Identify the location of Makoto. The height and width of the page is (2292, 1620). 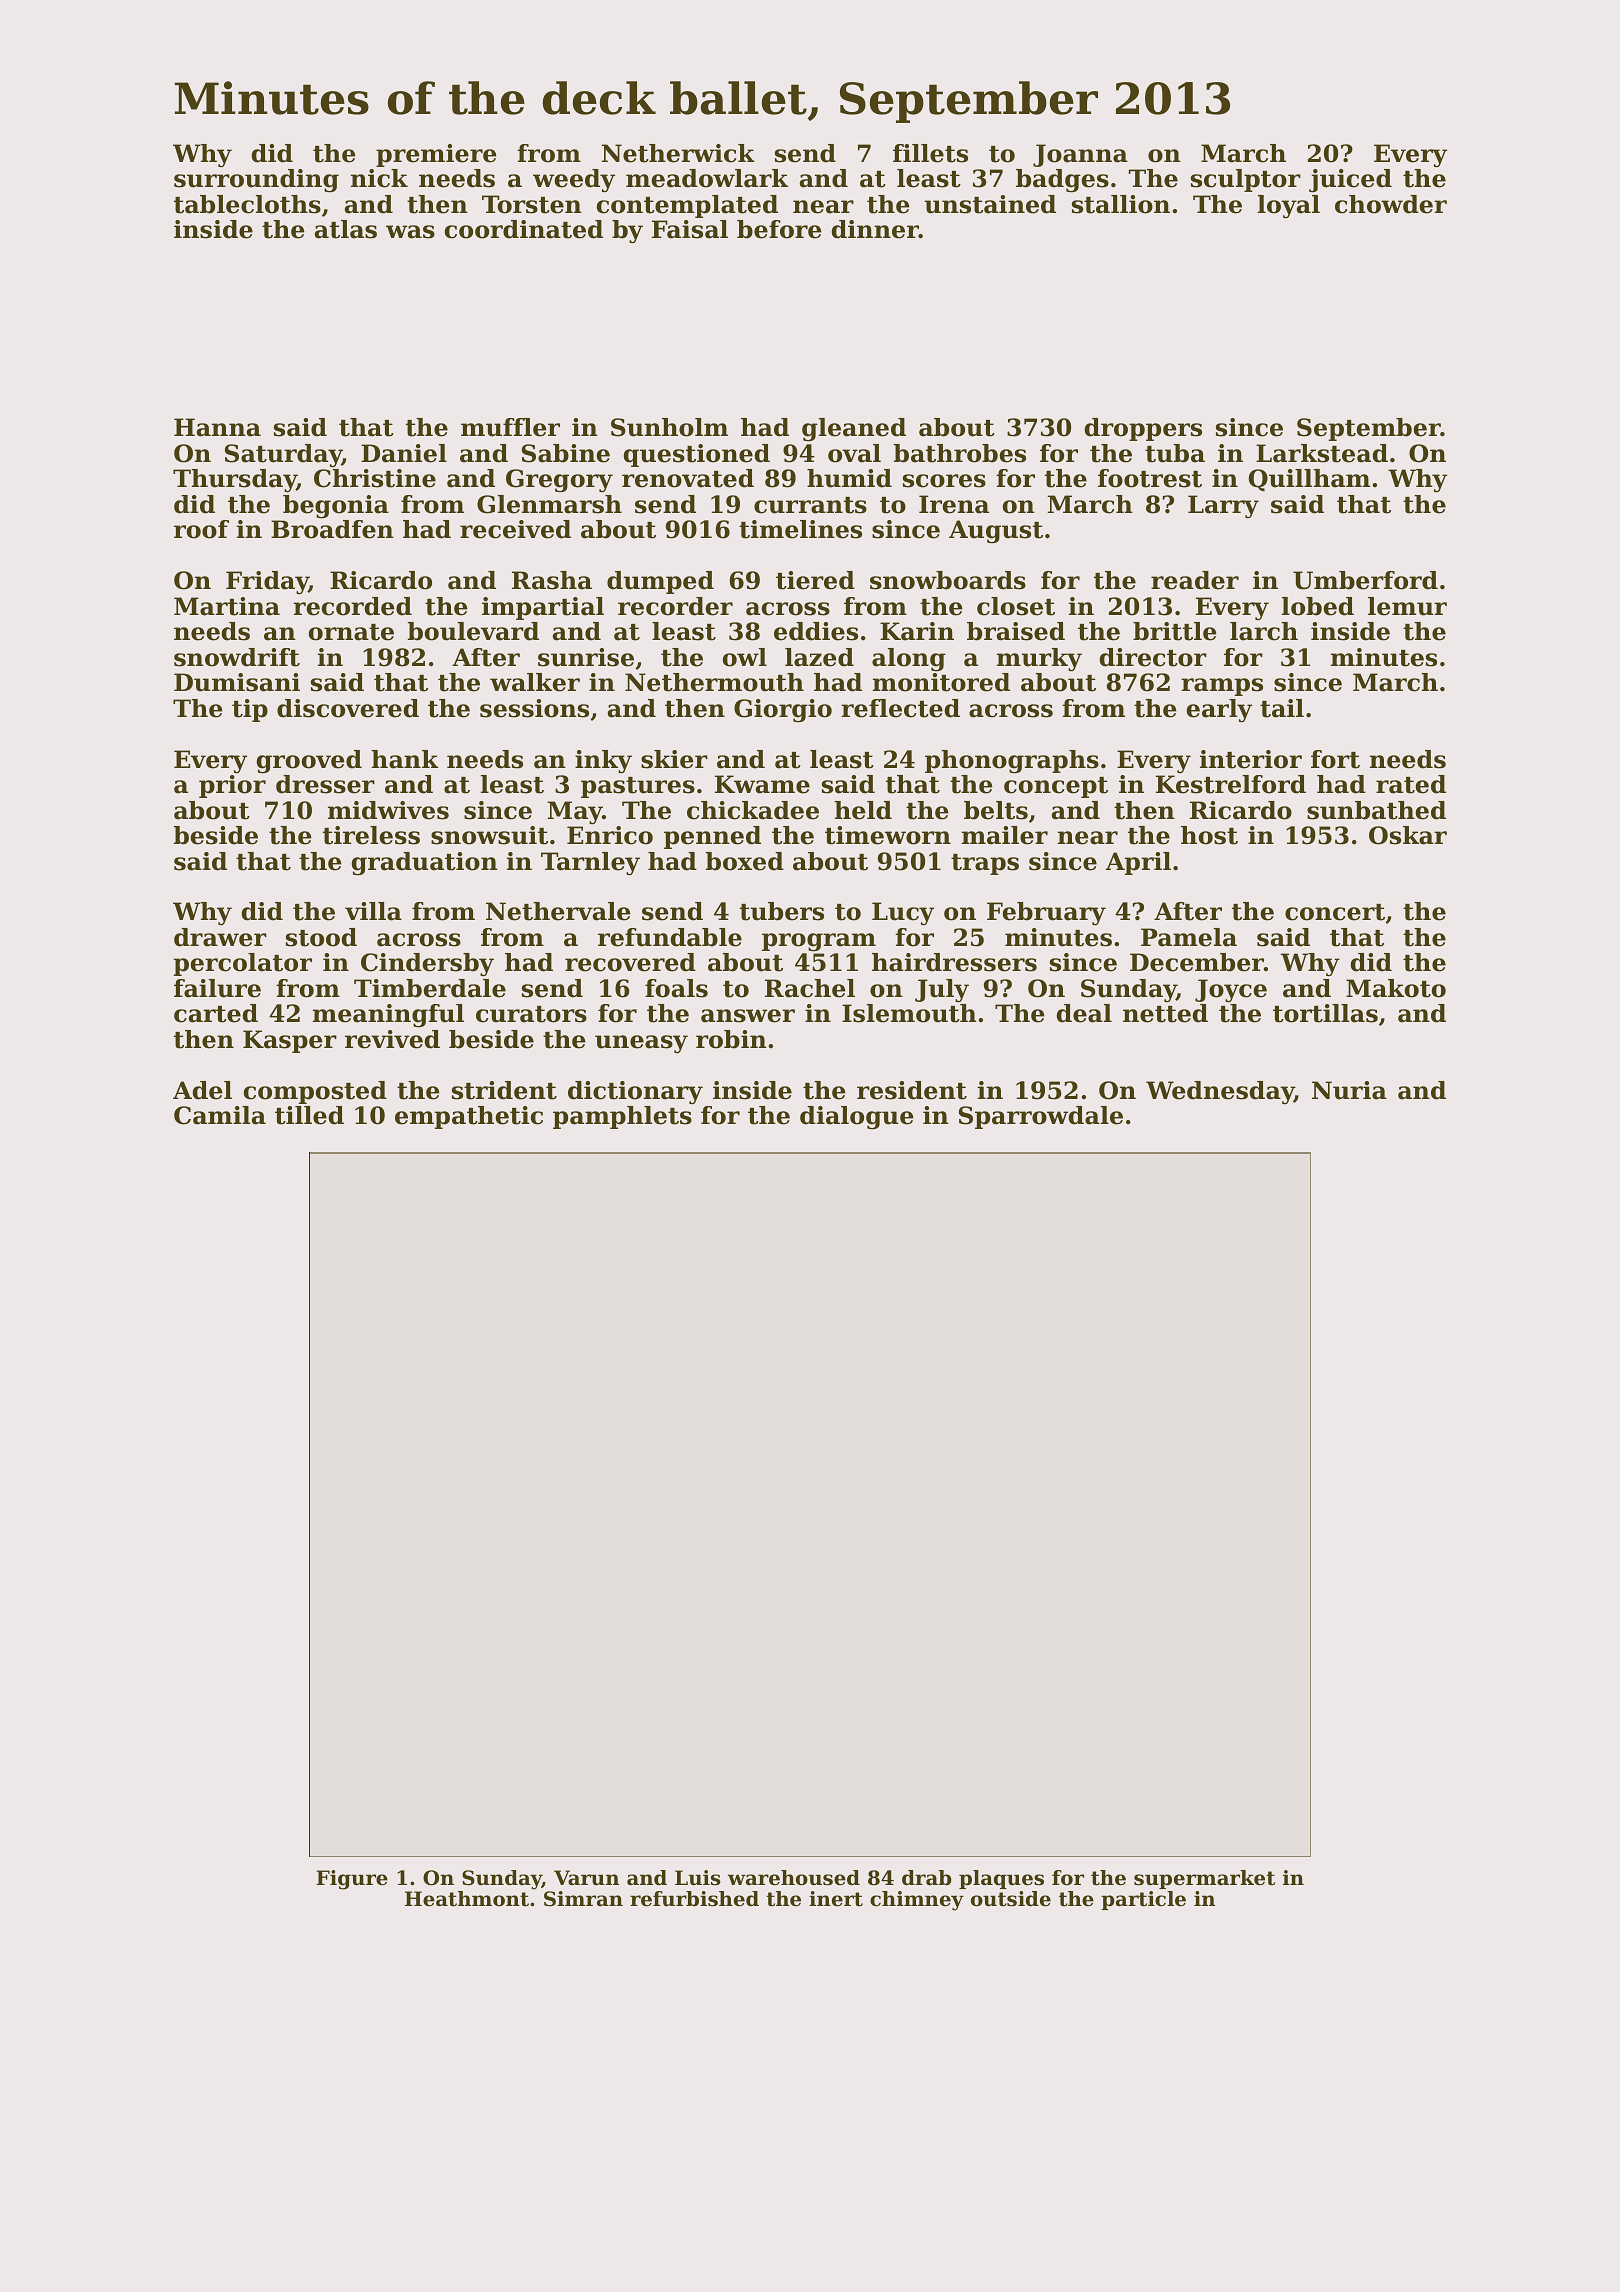
(1396, 988).
